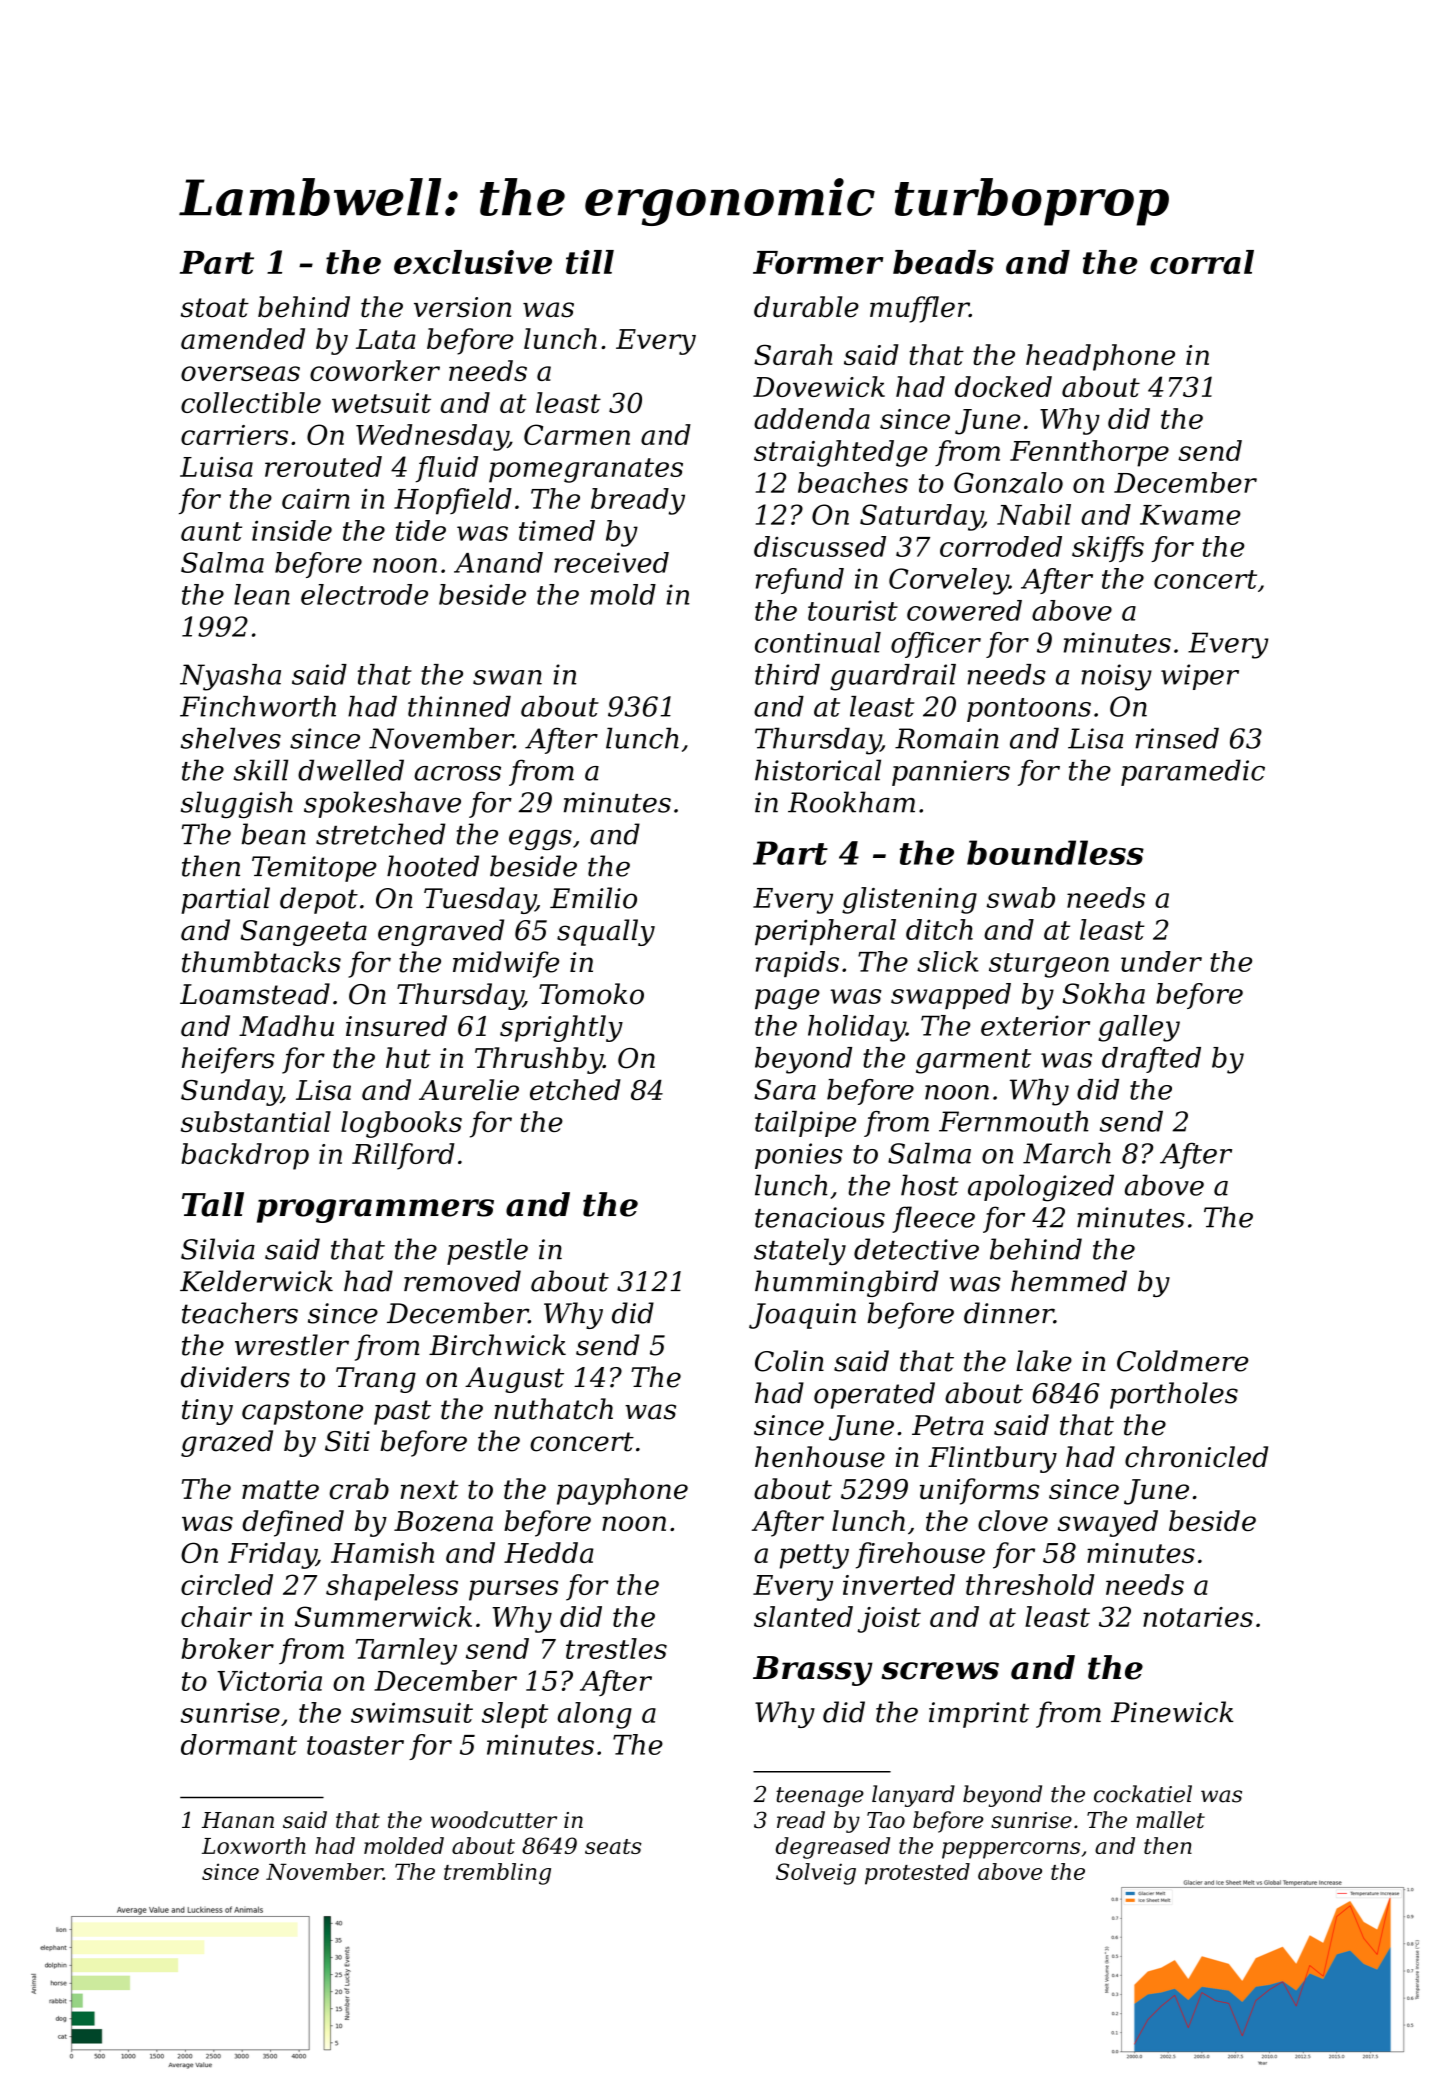 This page has height=2100, width=1450. Describe the element at coordinates (789, 1361) in the page. I see `Colin` at that location.
